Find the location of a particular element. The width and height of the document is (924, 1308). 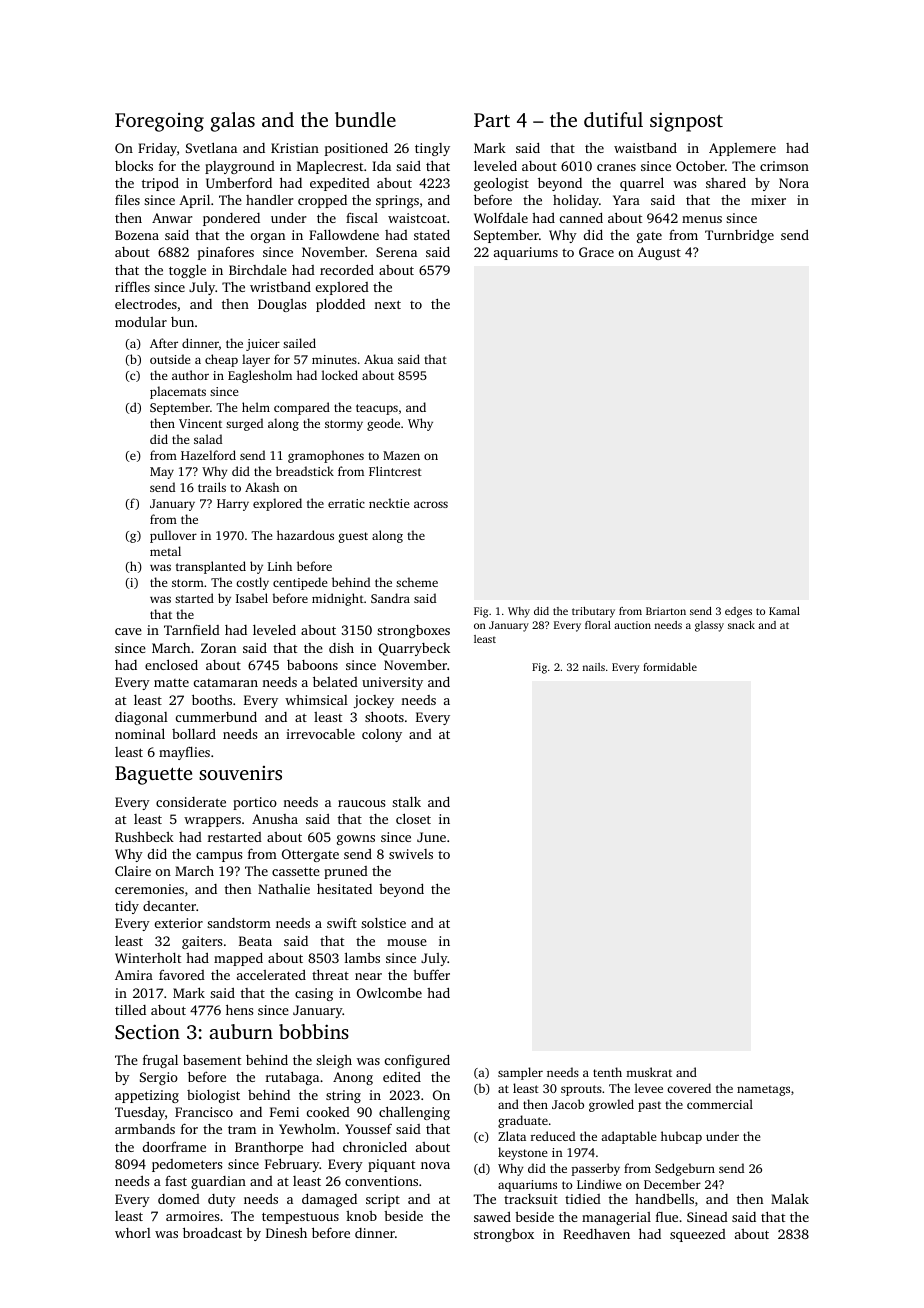

Part is located at coordinates (492, 120).
